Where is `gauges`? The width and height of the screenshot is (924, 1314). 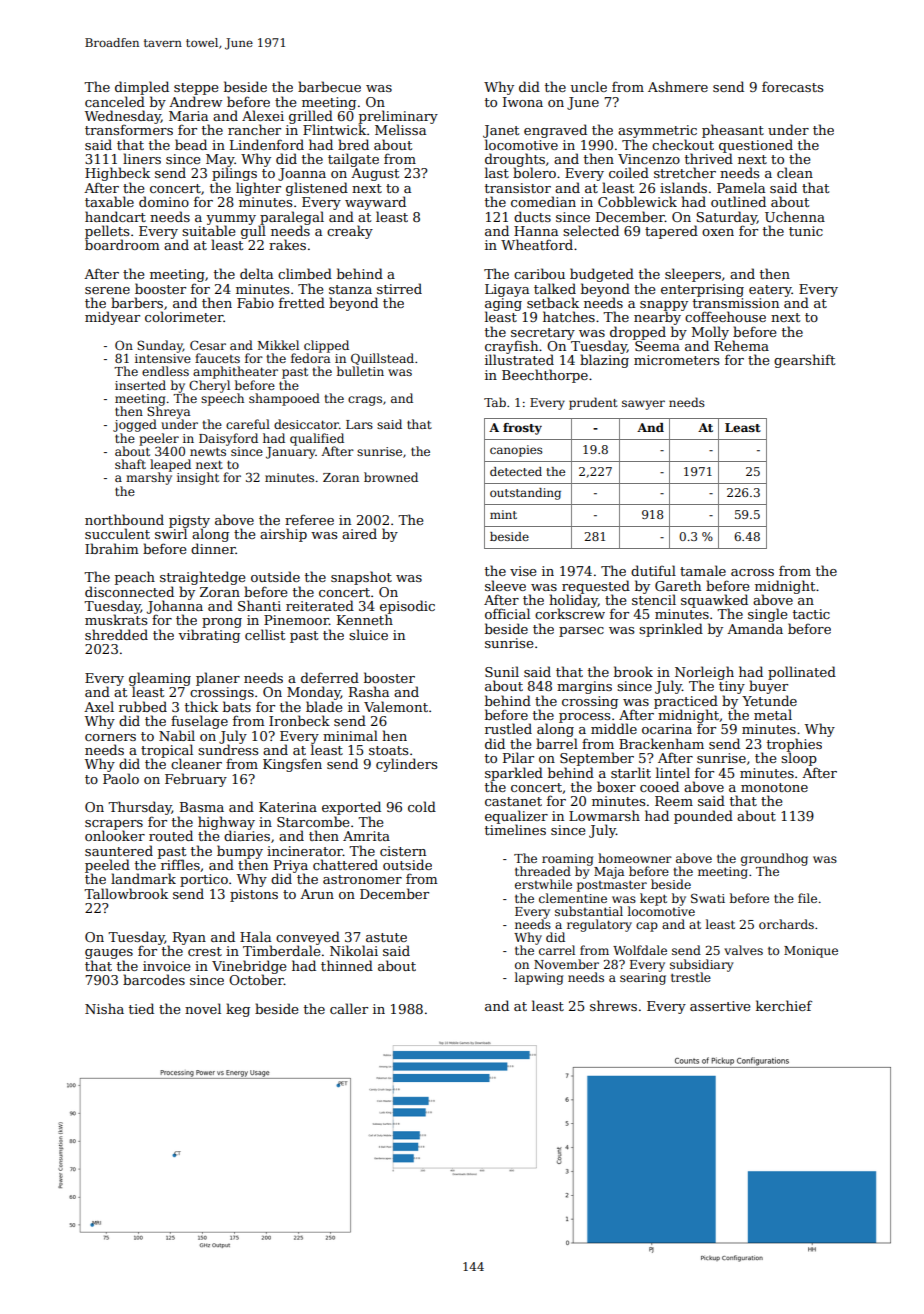
gauges is located at coordinates (109, 954).
